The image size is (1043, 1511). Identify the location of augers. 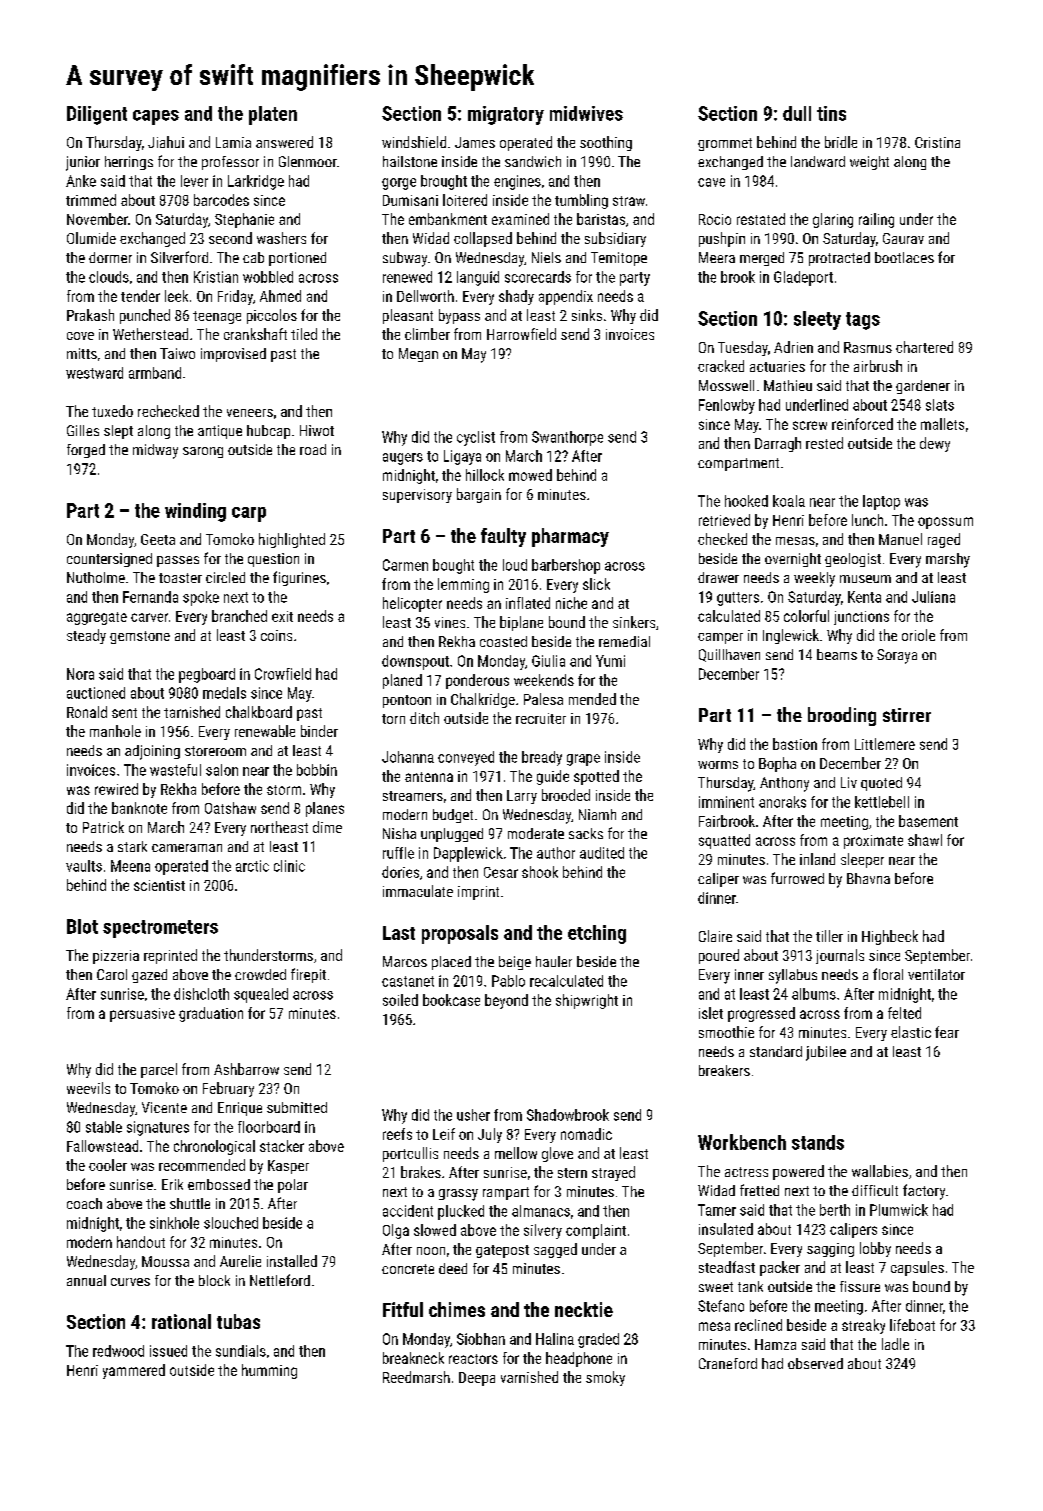
(403, 459).
